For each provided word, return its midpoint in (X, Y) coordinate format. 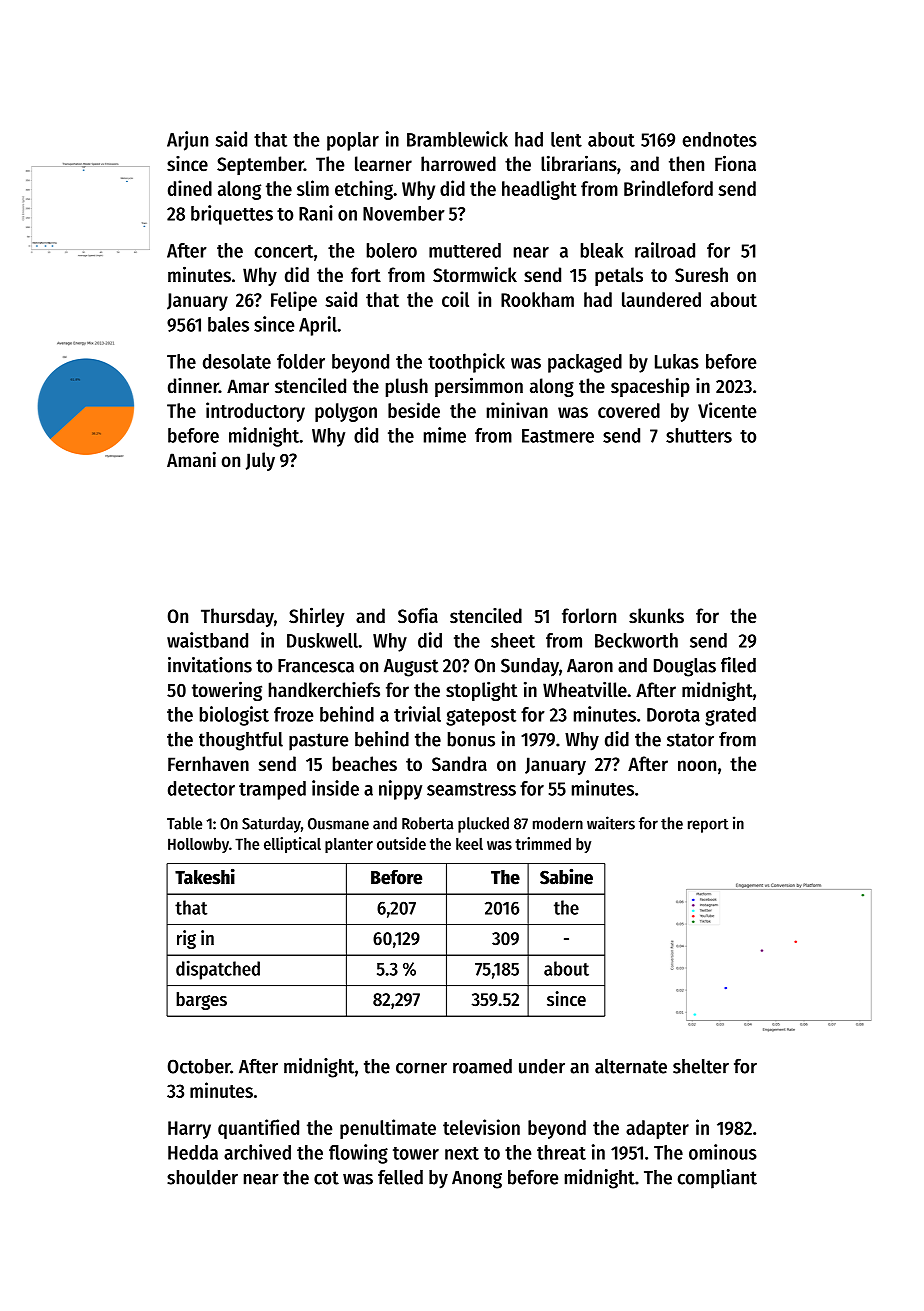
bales (228, 324)
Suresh (701, 275)
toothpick (466, 363)
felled (400, 1177)
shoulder (202, 1177)
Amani (191, 459)
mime (445, 435)
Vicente (727, 410)
